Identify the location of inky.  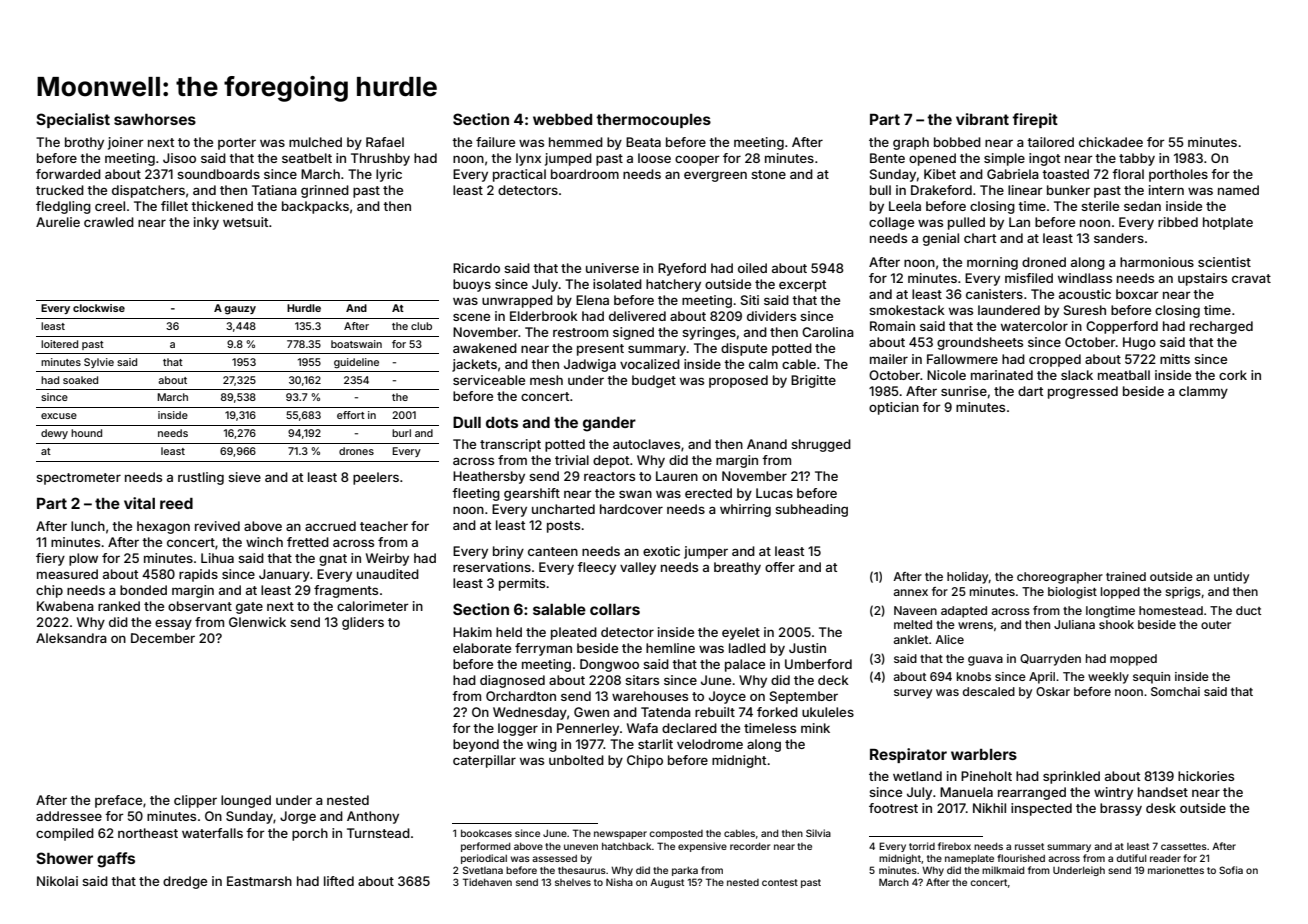
(206, 223).
